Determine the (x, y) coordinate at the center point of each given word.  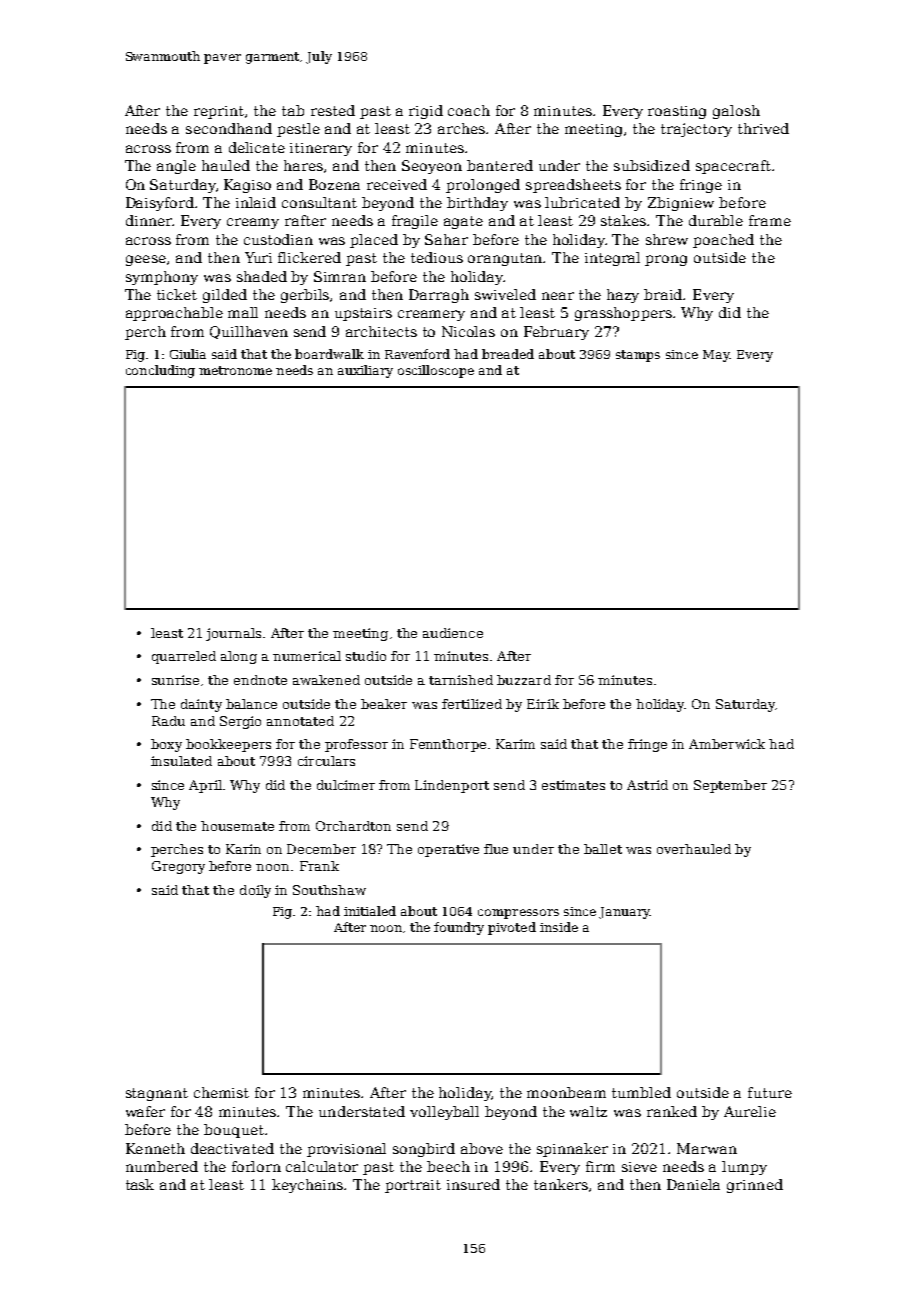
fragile (415, 222)
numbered (162, 1166)
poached (723, 241)
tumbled (641, 1092)
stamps (638, 356)
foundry (459, 928)
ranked (672, 1111)
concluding (160, 371)
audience (453, 633)
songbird (424, 1150)
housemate (237, 826)
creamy (253, 223)
